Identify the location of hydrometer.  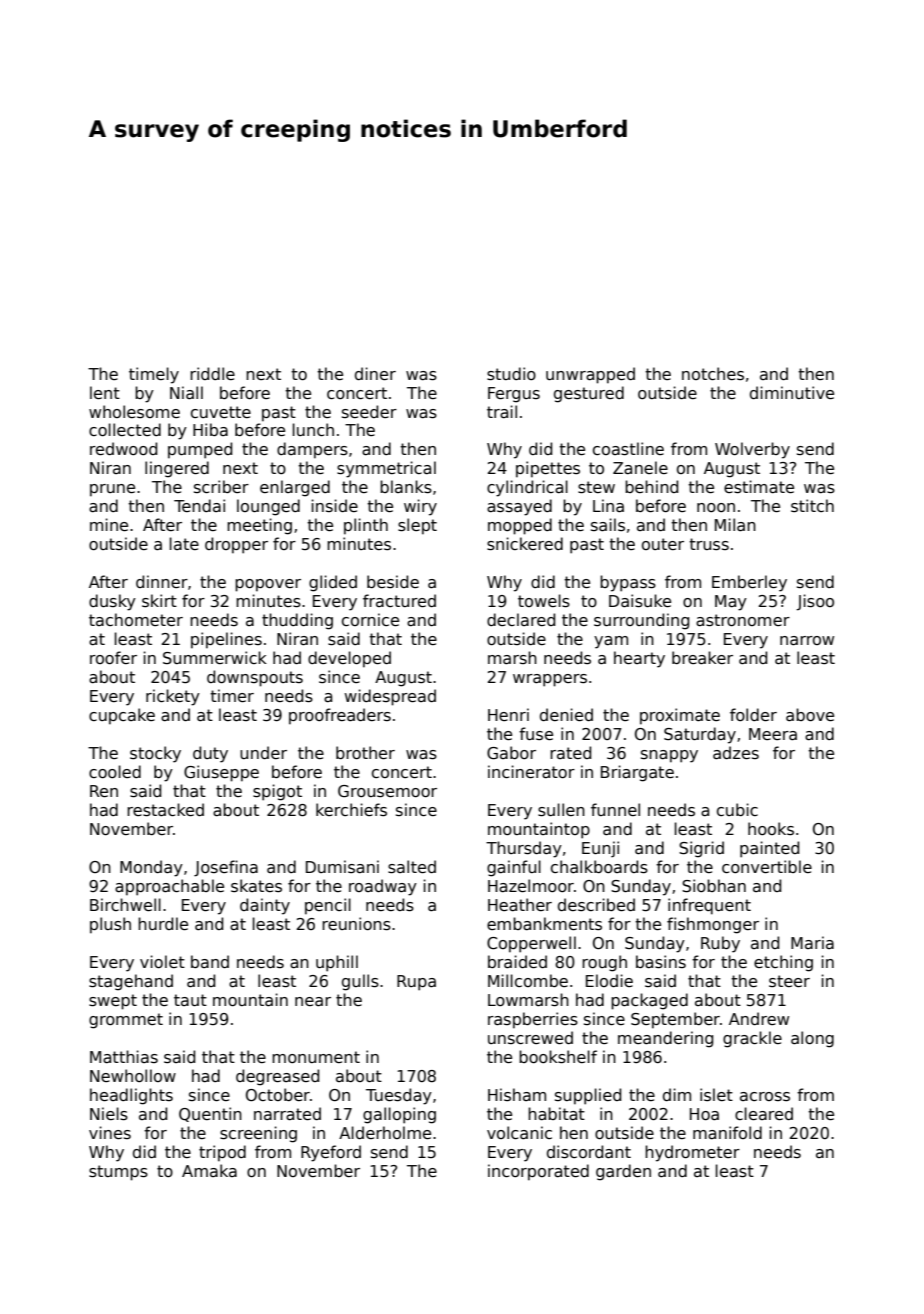
(692, 1153).
